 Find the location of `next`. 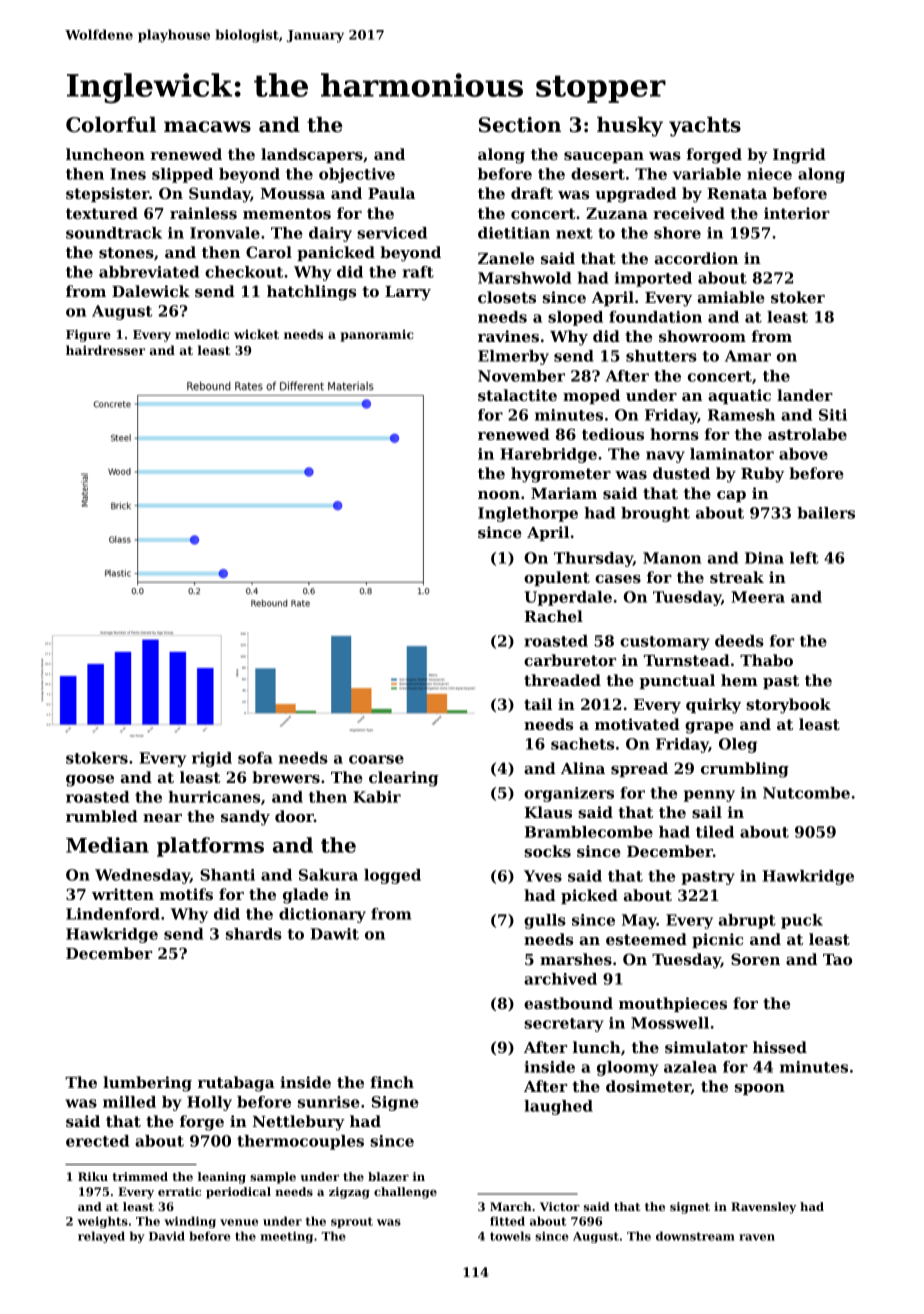

next is located at coordinates (574, 233).
